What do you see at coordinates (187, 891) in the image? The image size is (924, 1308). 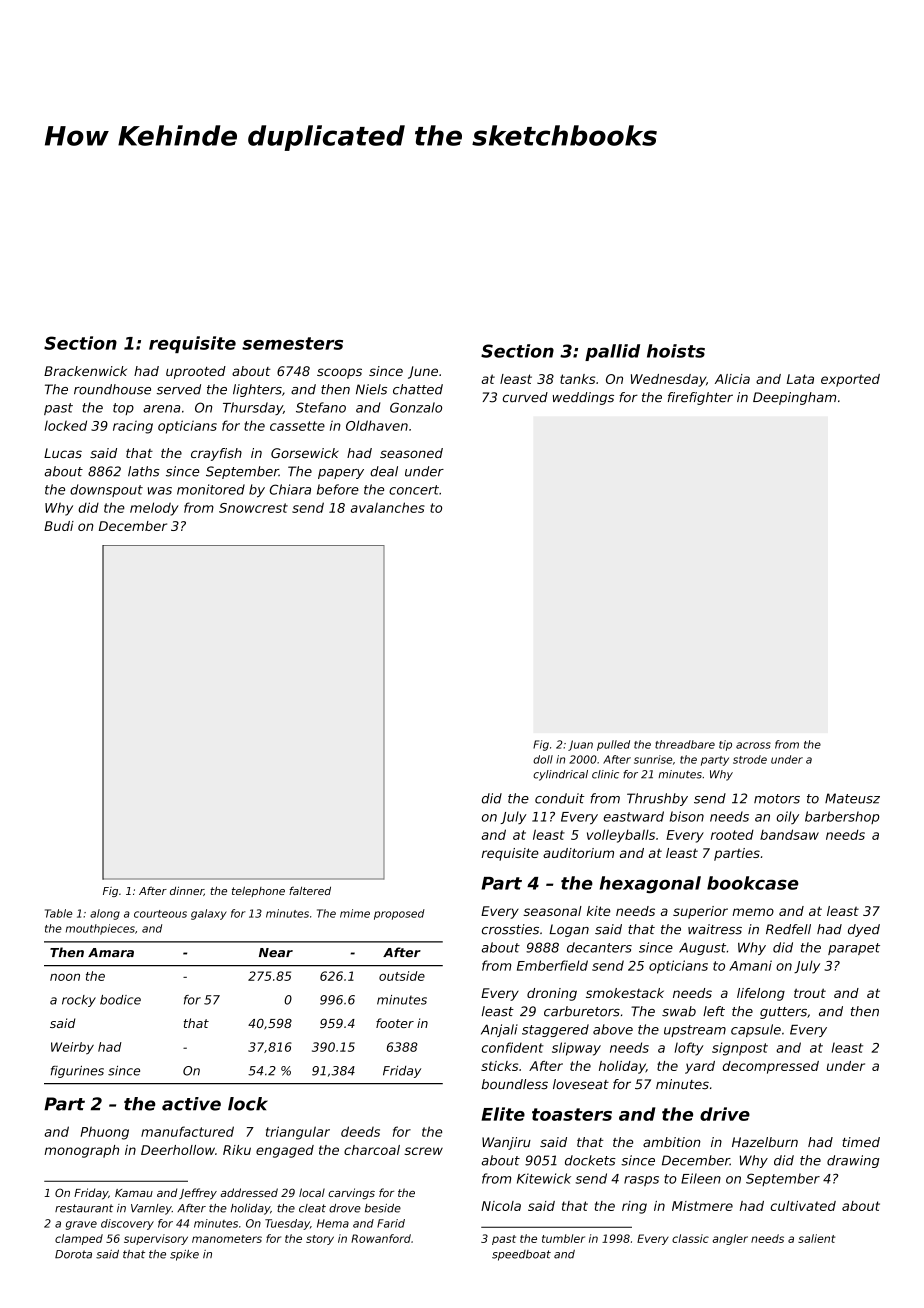 I see `dinner` at bounding box center [187, 891].
